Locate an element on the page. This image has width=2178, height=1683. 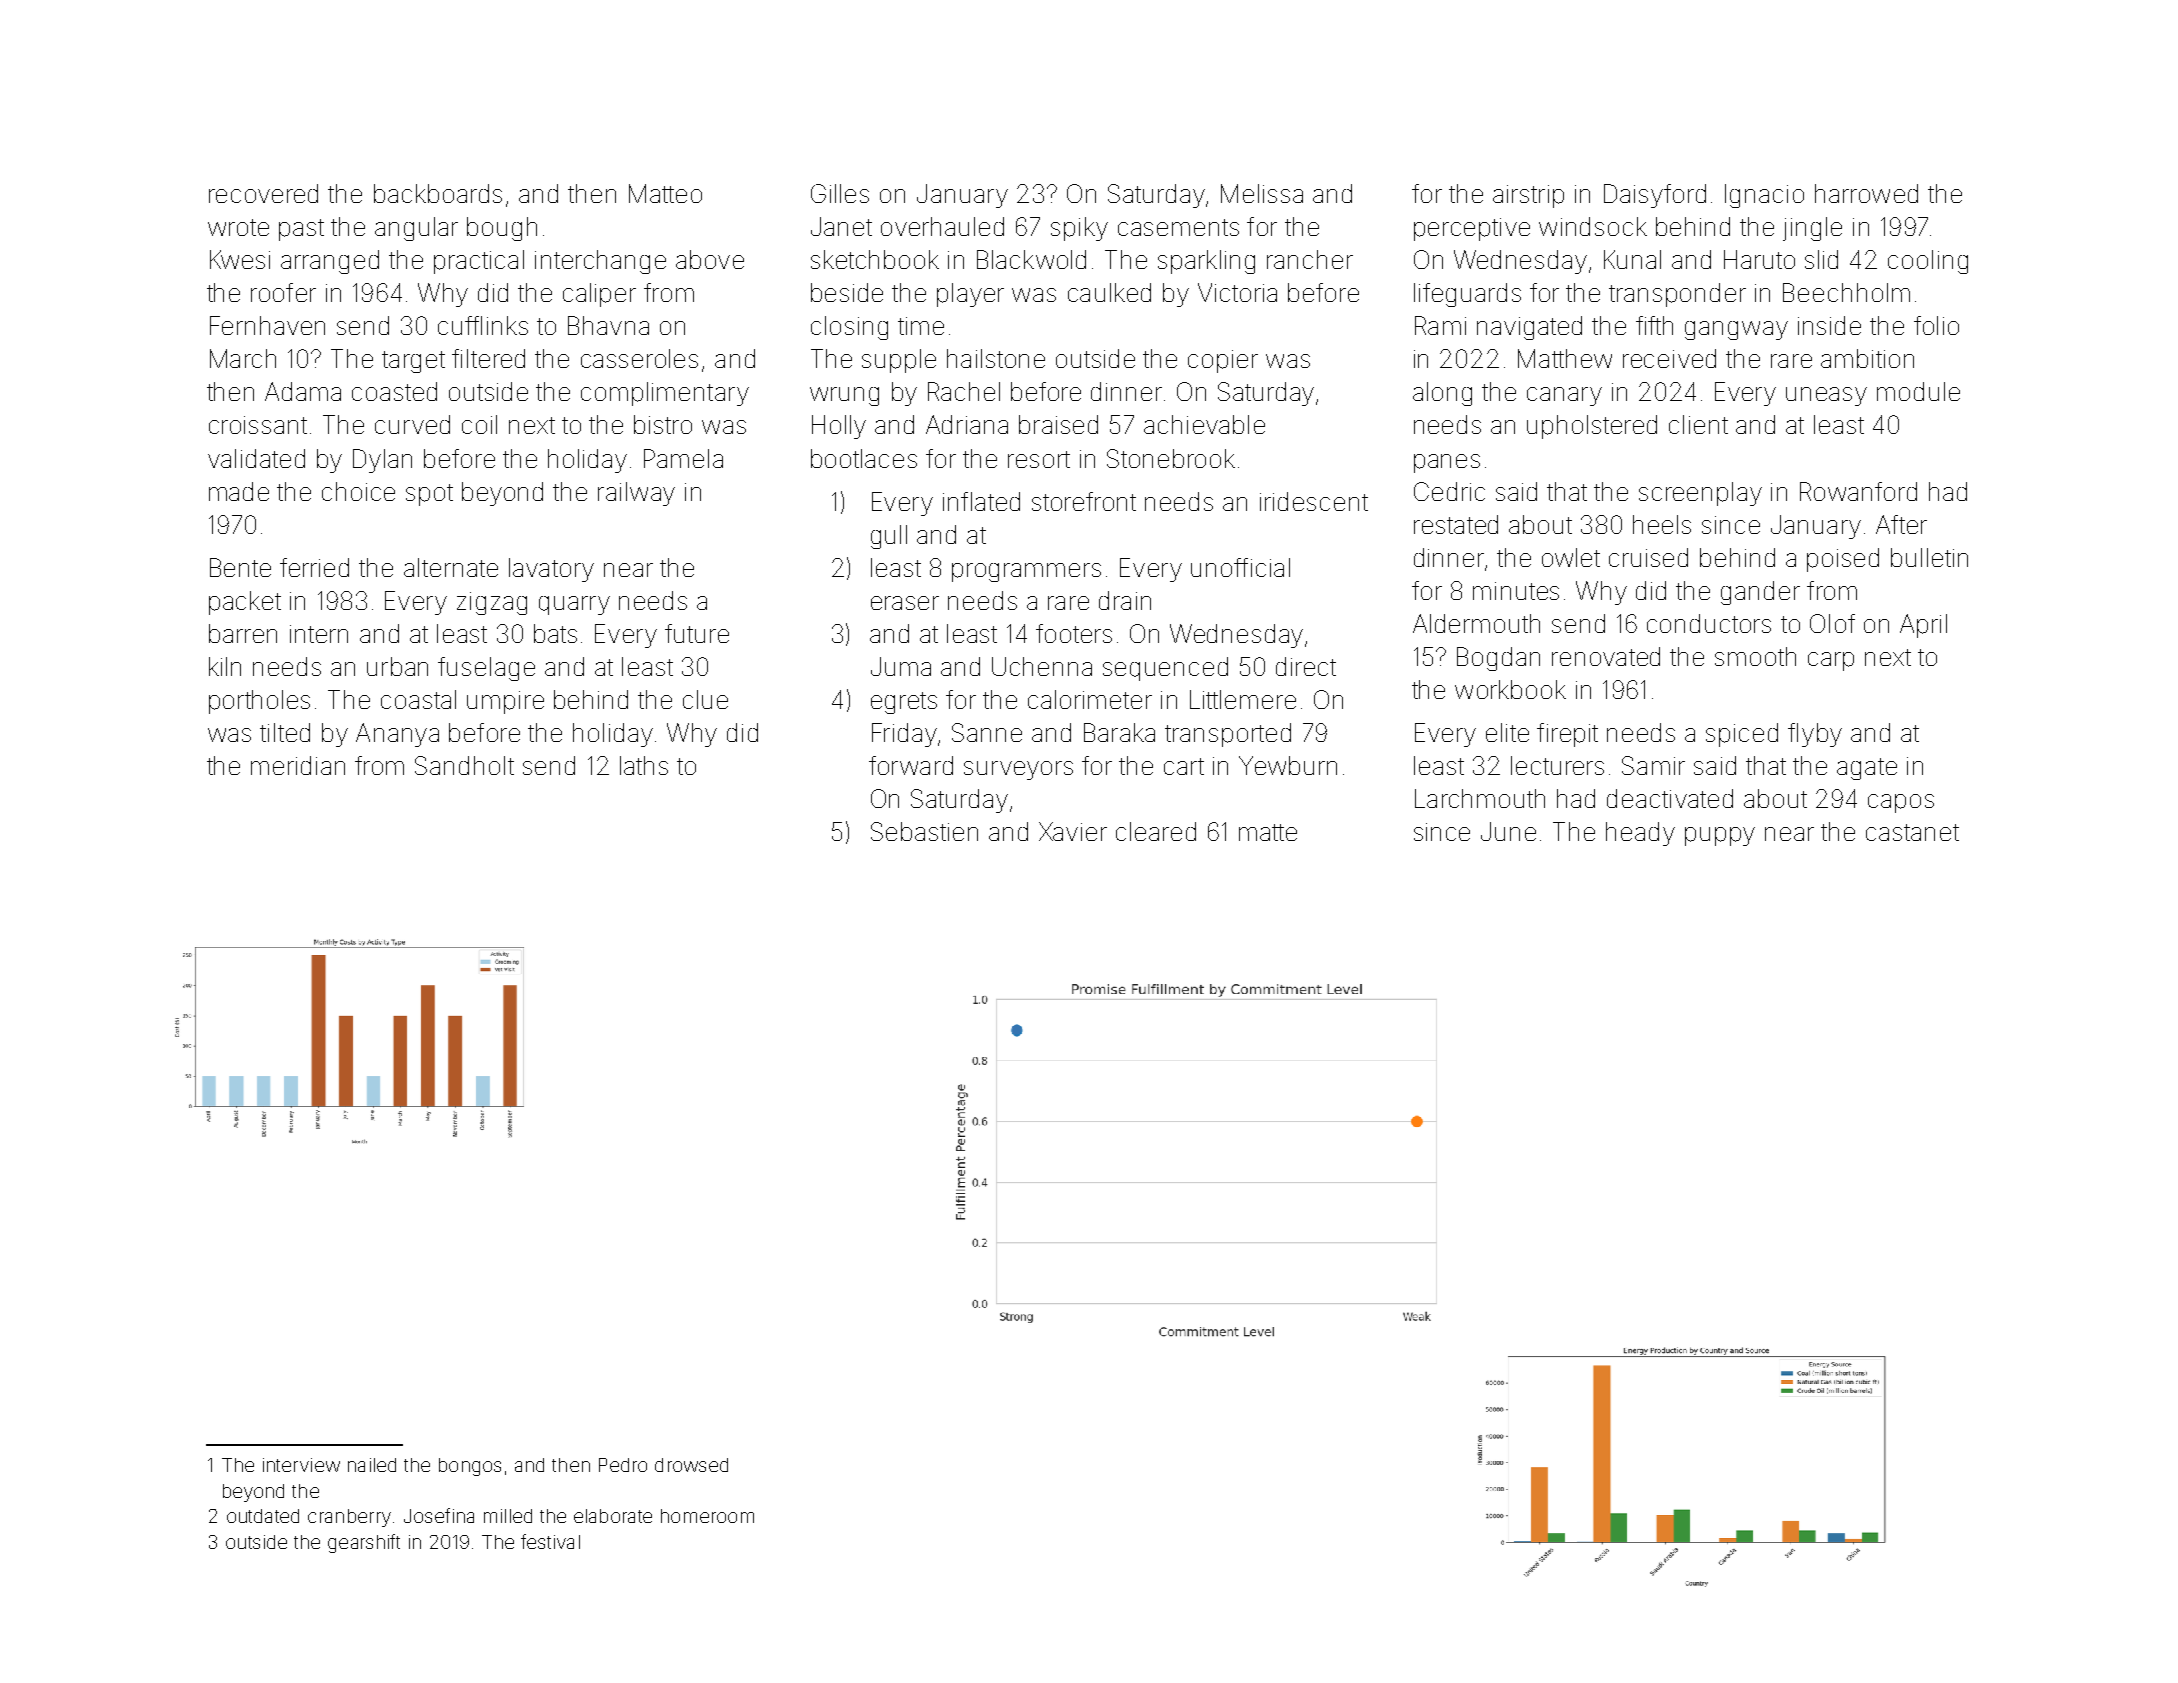
laths is located at coordinates (644, 765).
